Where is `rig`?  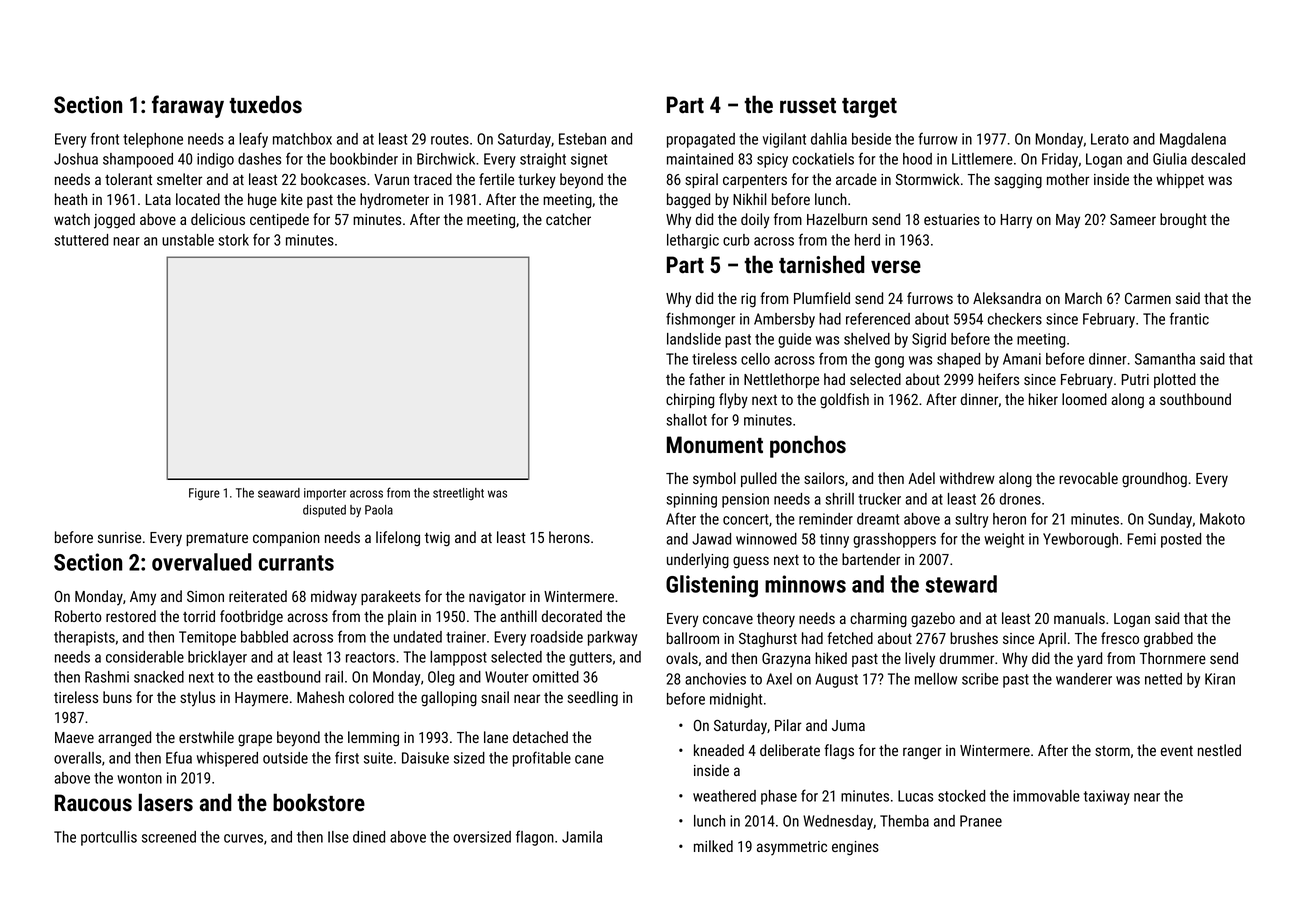 rig is located at coordinates (748, 300).
